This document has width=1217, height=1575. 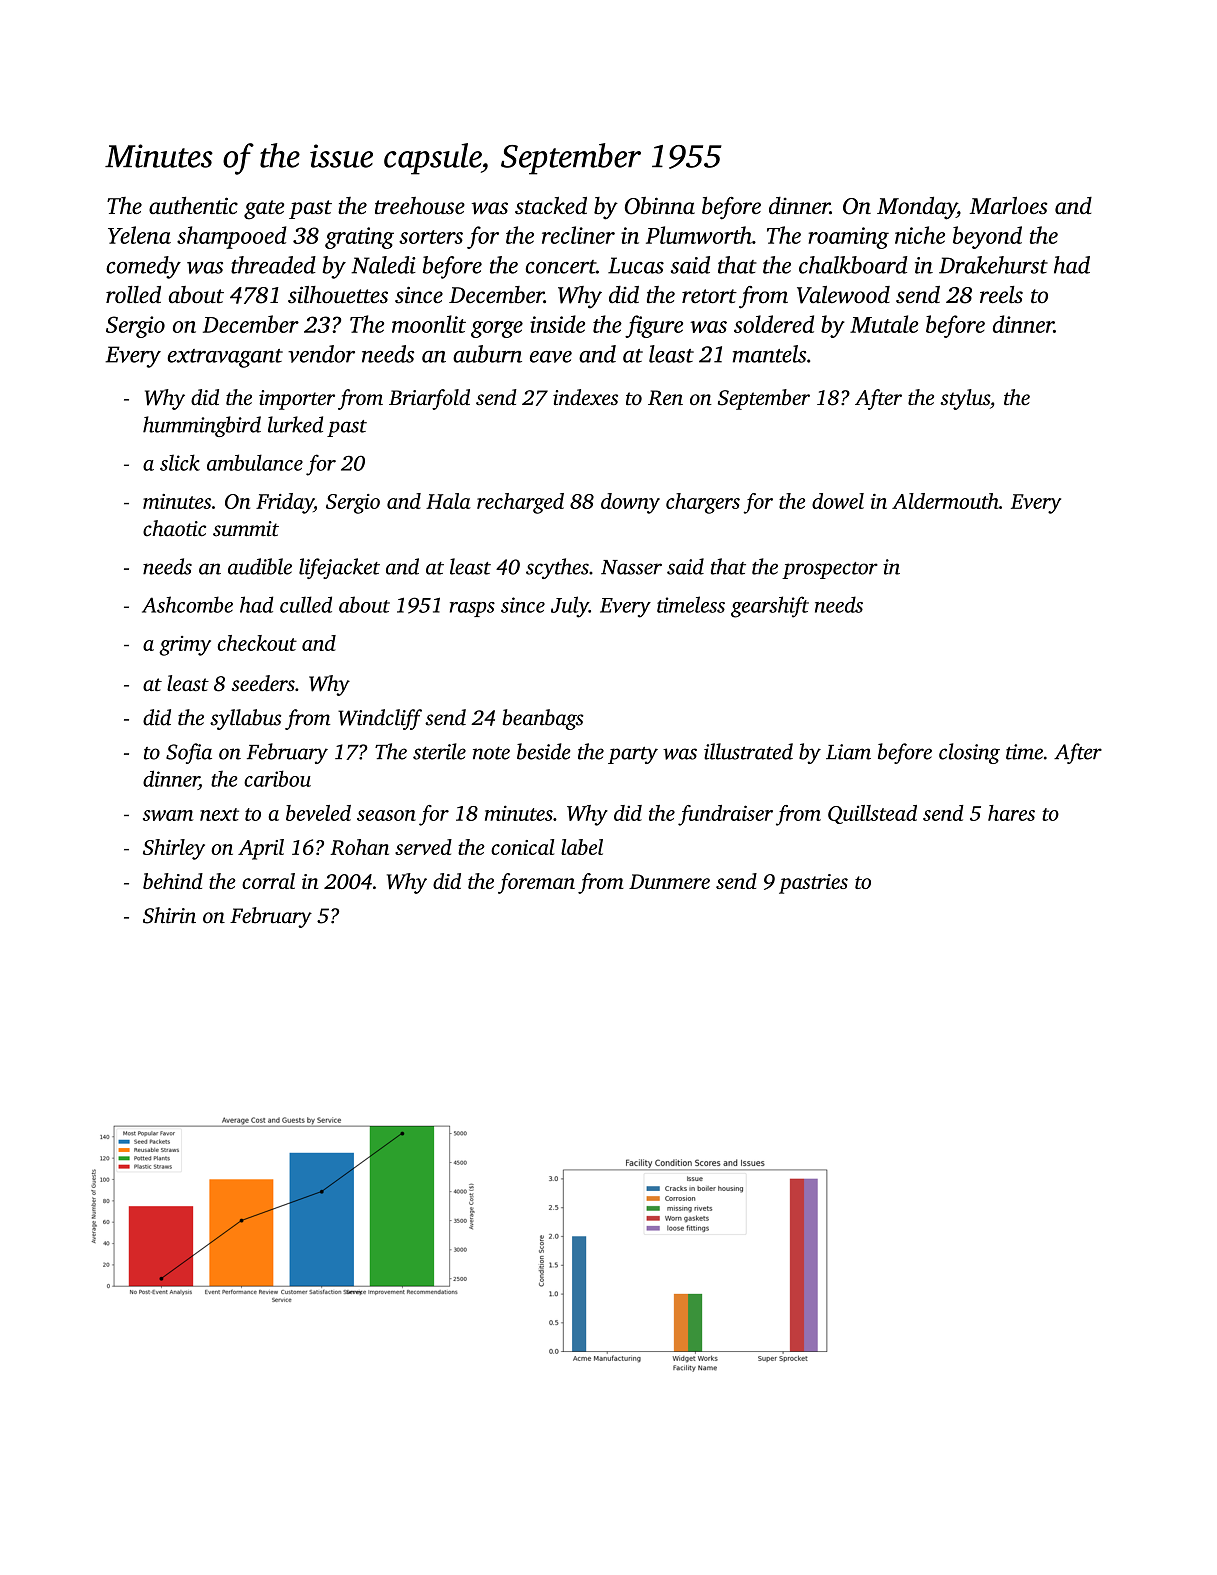 I want to click on dowel, so click(x=838, y=501).
